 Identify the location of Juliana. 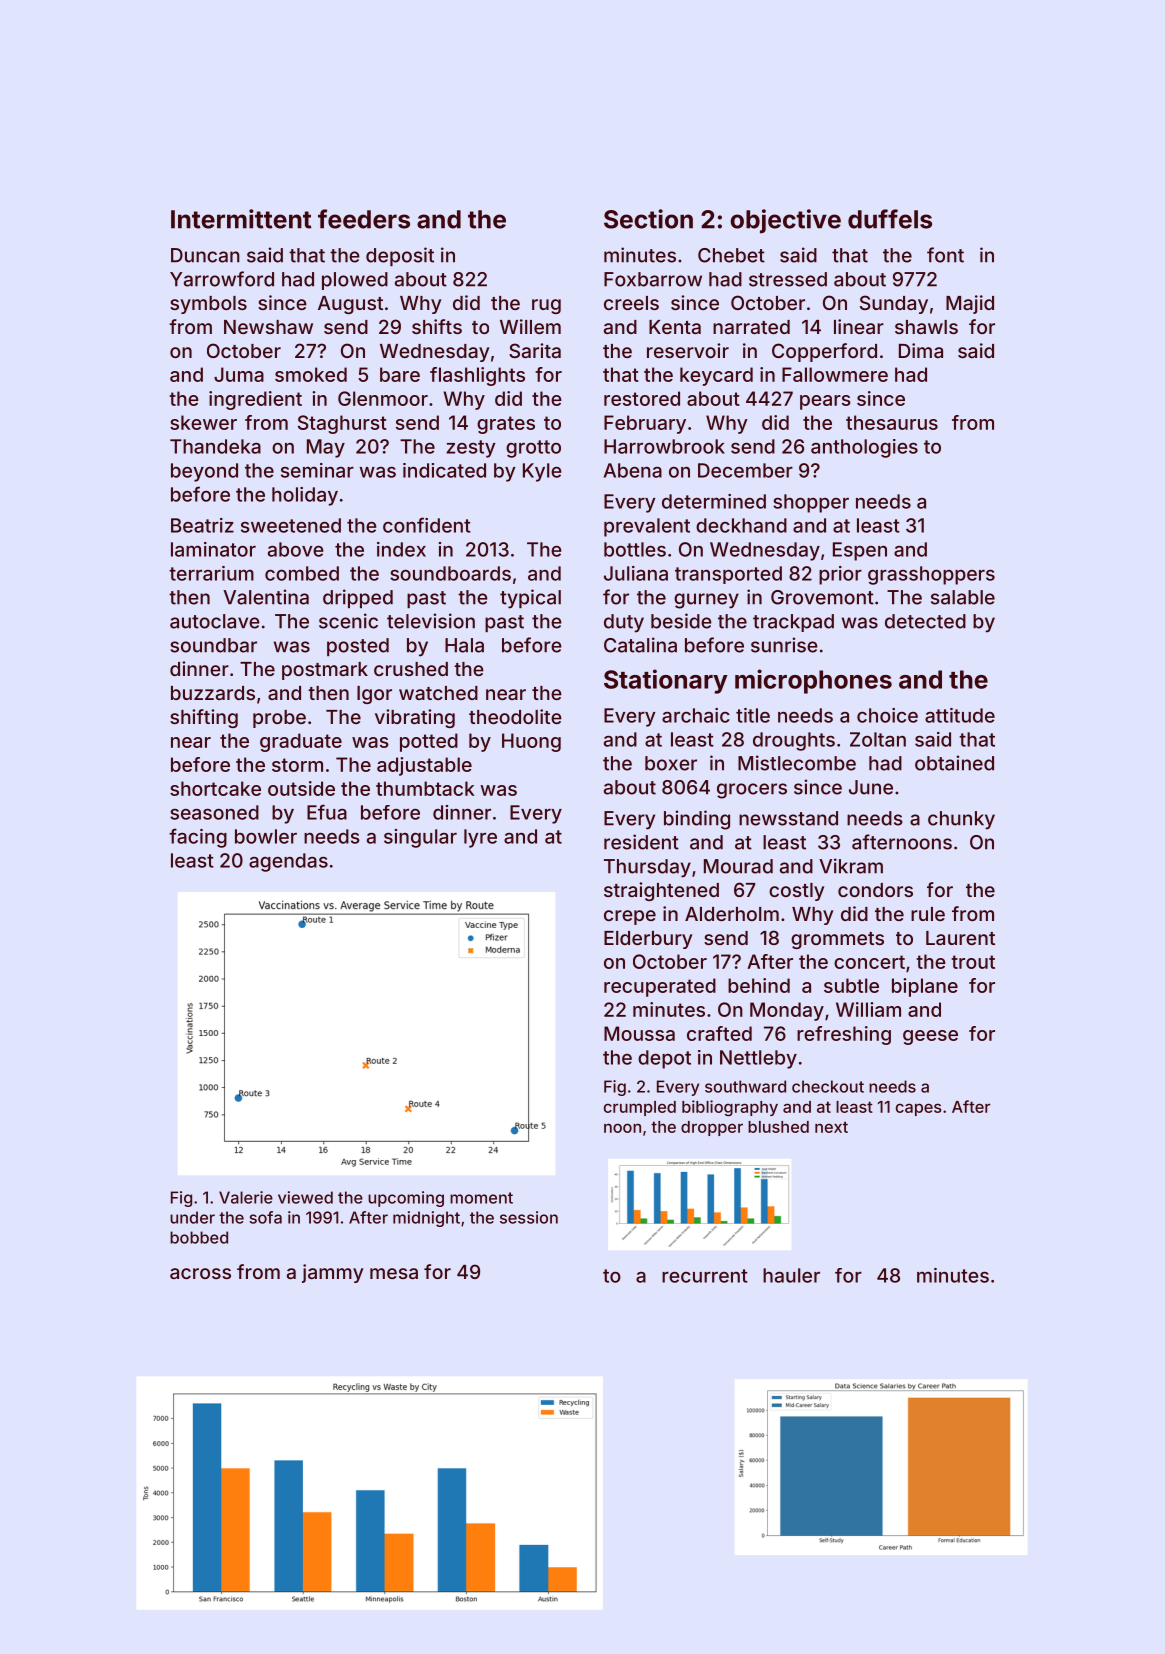
(636, 573).
